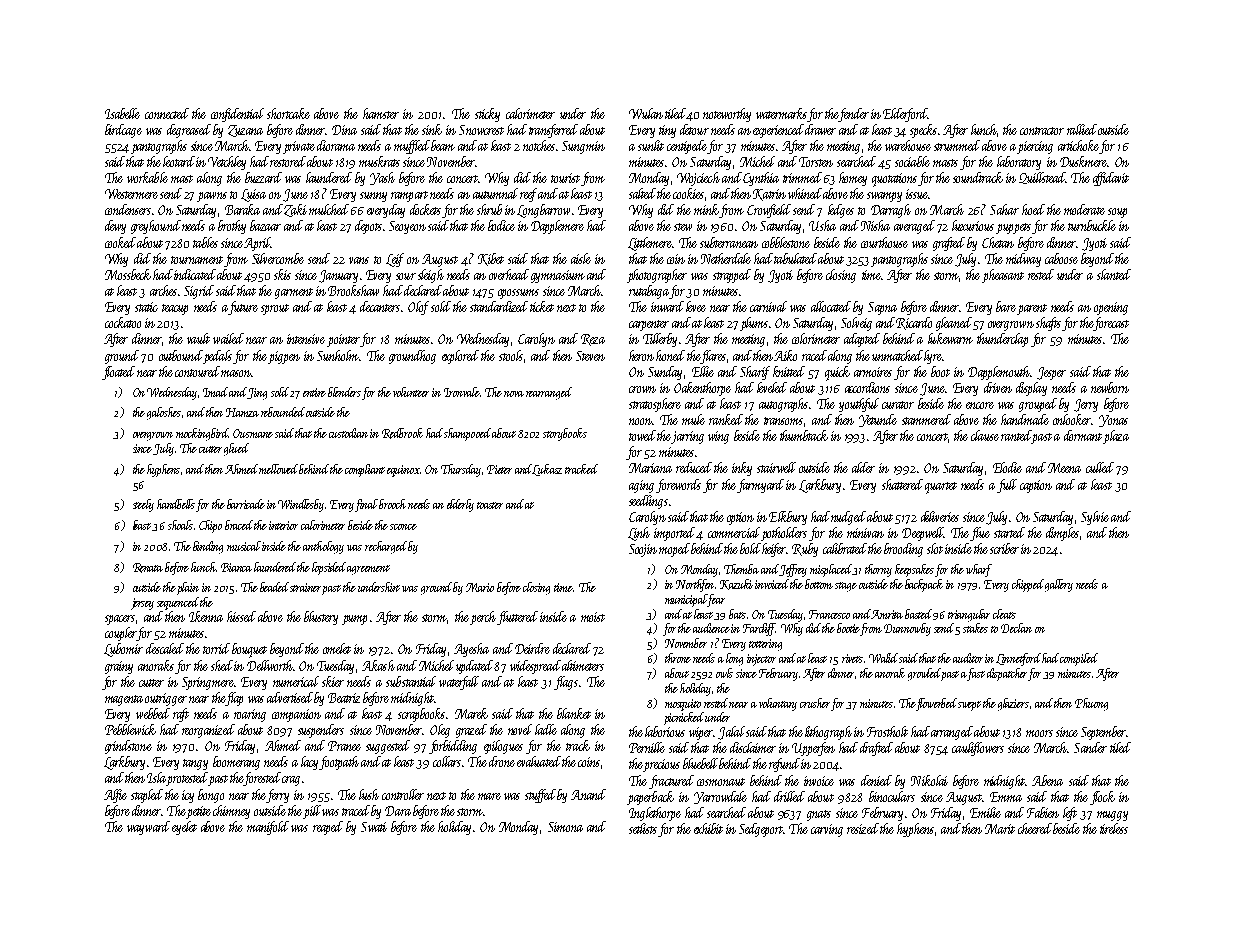 The height and width of the screenshot is (952, 1233). What do you see at coordinates (768, 306) in the screenshot?
I see `carnival` at bounding box center [768, 306].
